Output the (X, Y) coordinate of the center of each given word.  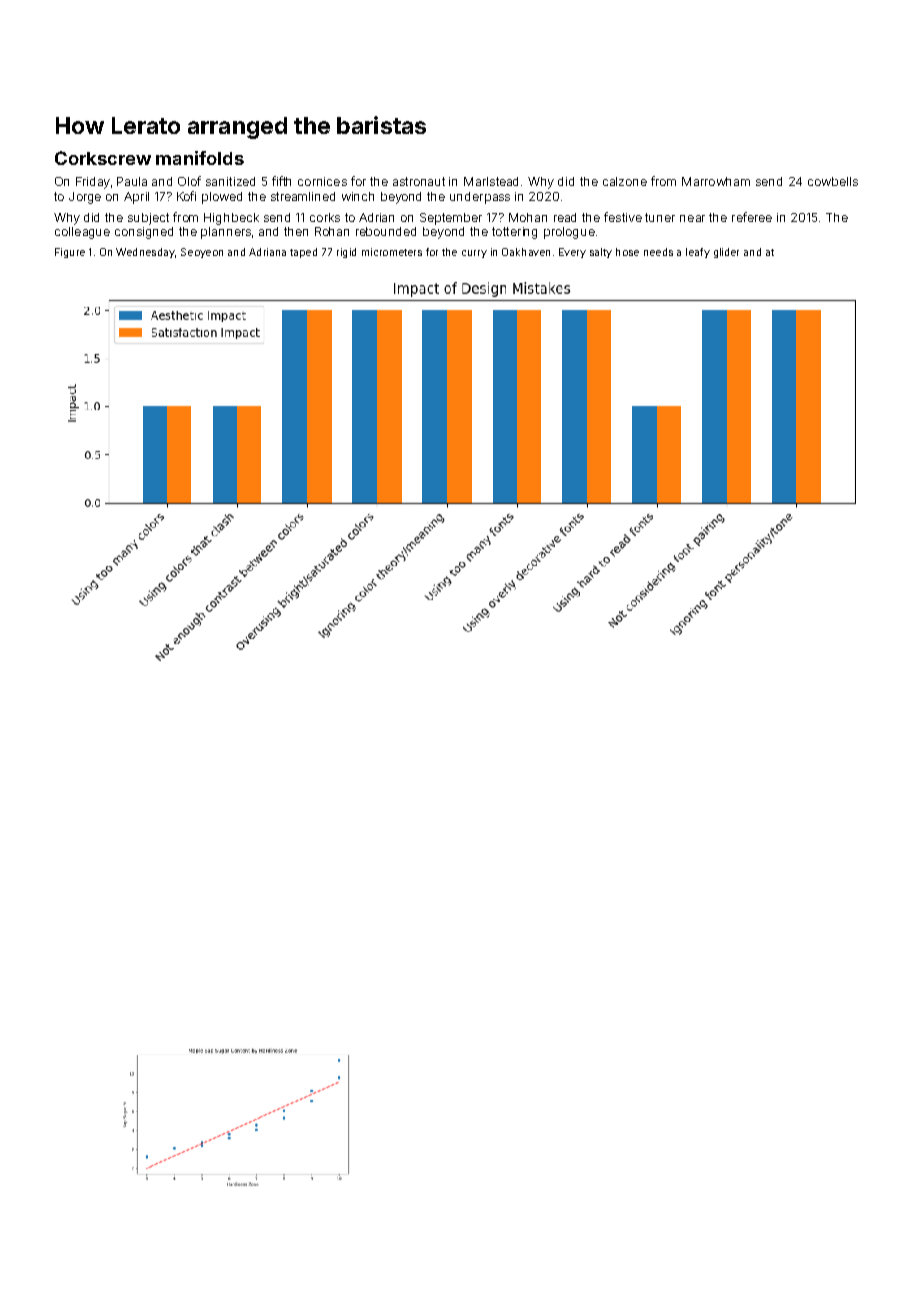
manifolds (200, 158)
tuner (660, 217)
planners (226, 233)
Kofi (186, 196)
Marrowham (716, 181)
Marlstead (491, 181)
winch (358, 196)
